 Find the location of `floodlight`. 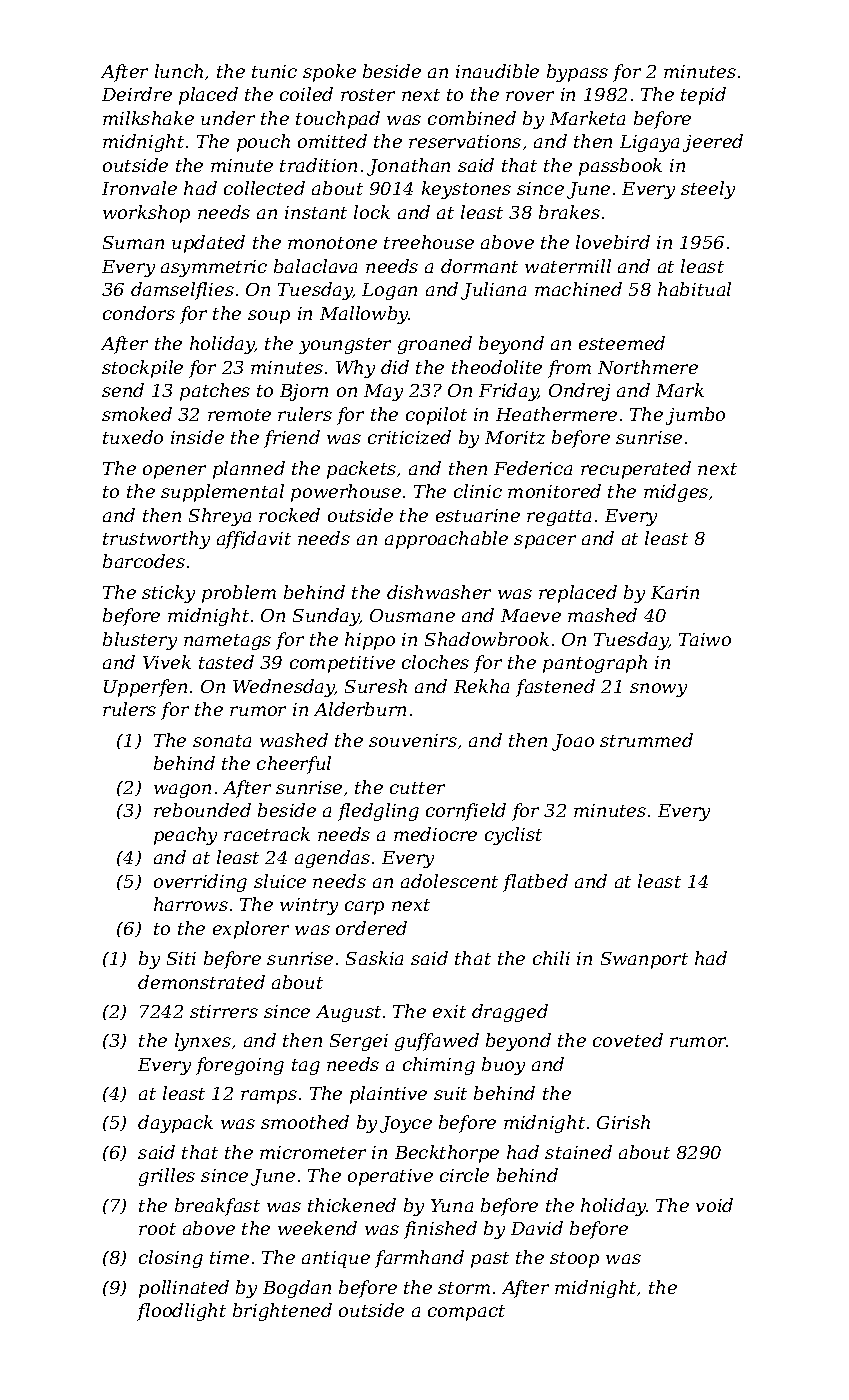

floodlight is located at coordinates (181, 1312).
